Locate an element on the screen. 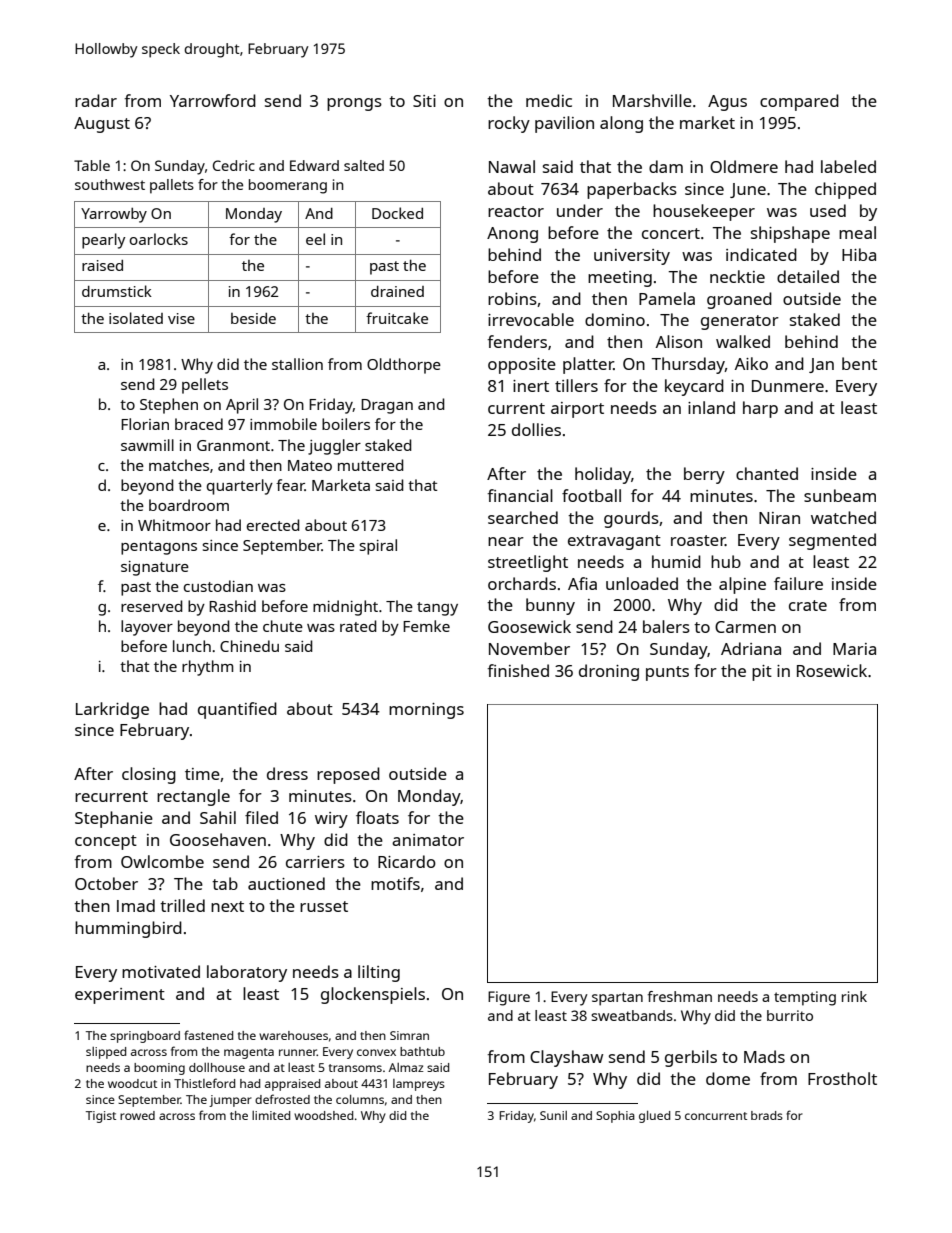 The width and height of the screenshot is (952, 1233). radar is located at coordinates (96, 100).
